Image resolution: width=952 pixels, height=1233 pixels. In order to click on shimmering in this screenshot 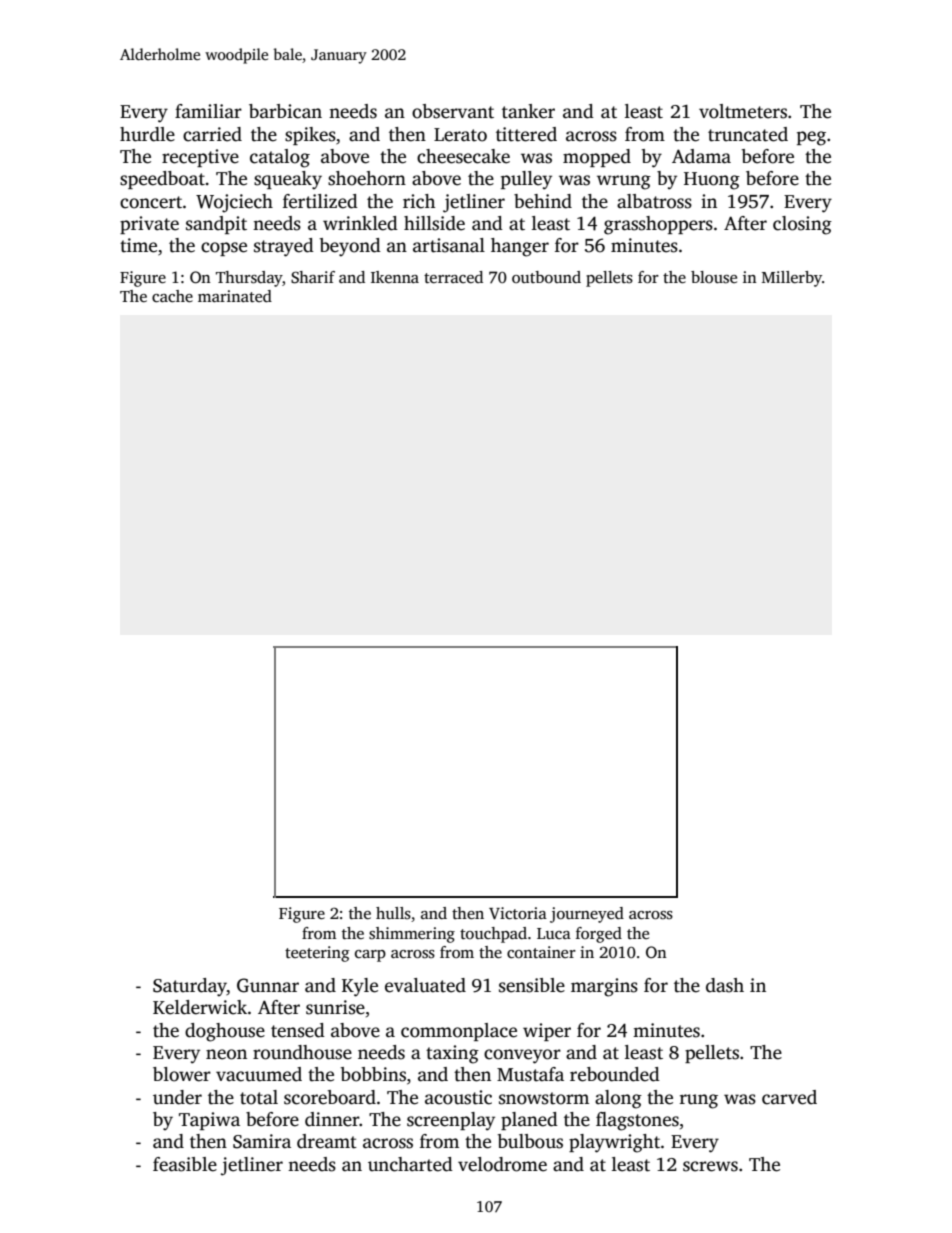, I will do `click(412, 935)`.
